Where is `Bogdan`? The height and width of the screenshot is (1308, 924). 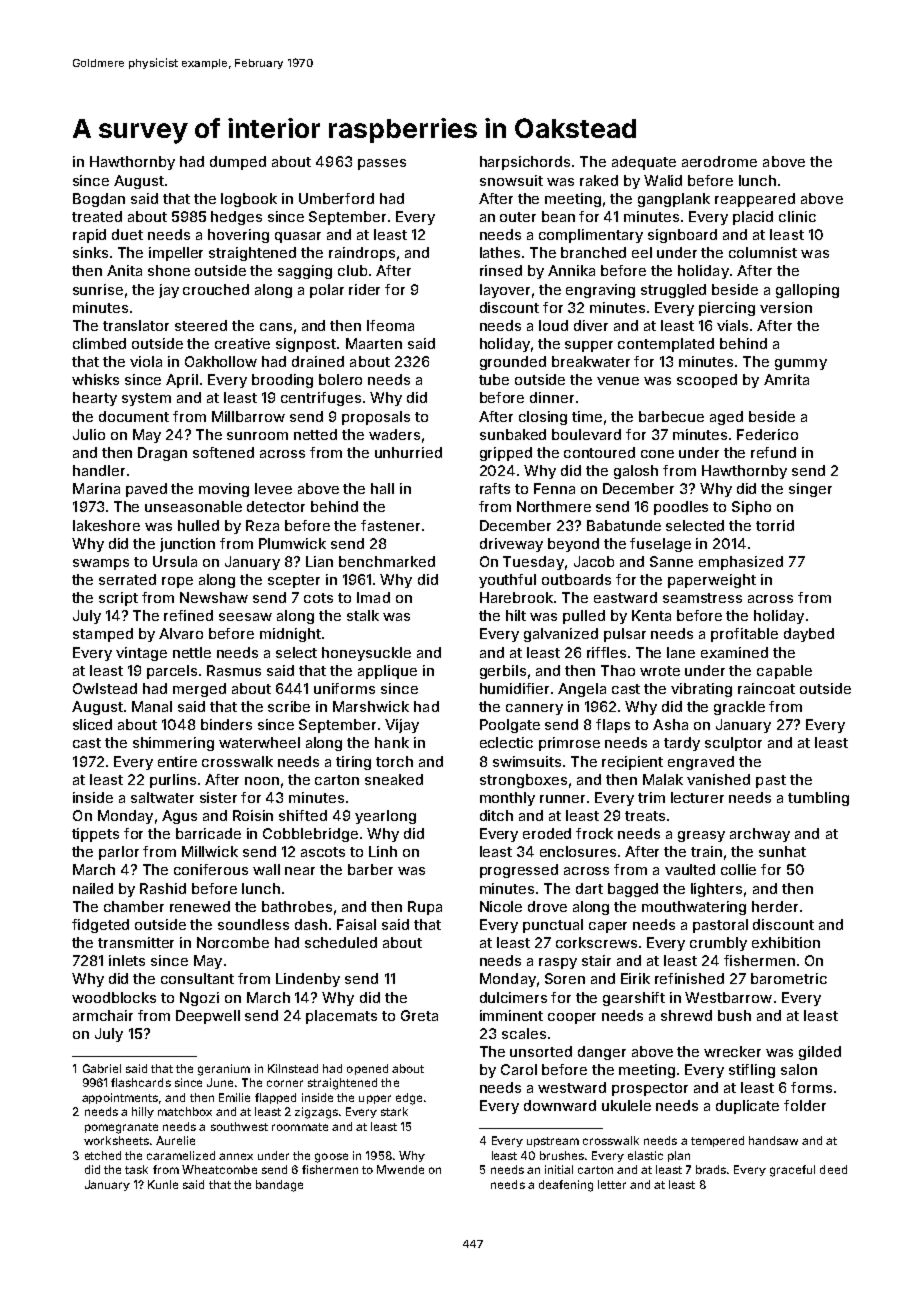 Bogdan is located at coordinates (99, 200).
